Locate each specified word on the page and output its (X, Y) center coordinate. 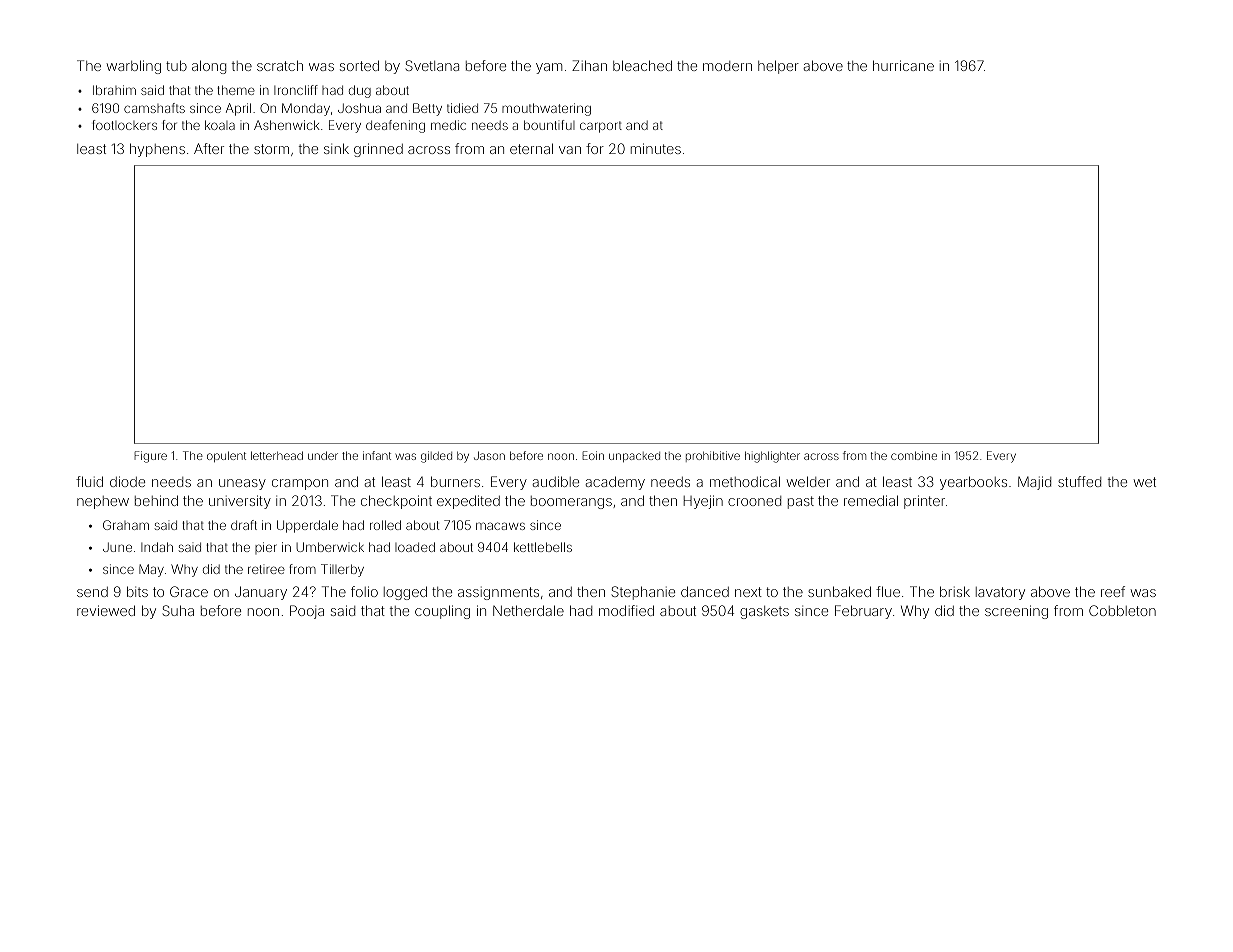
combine (914, 455)
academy (615, 483)
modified (626, 610)
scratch (280, 65)
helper (778, 67)
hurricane (903, 65)
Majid (1034, 483)
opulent (226, 456)
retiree (266, 569)
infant (377, 455)
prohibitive (713, 456)
